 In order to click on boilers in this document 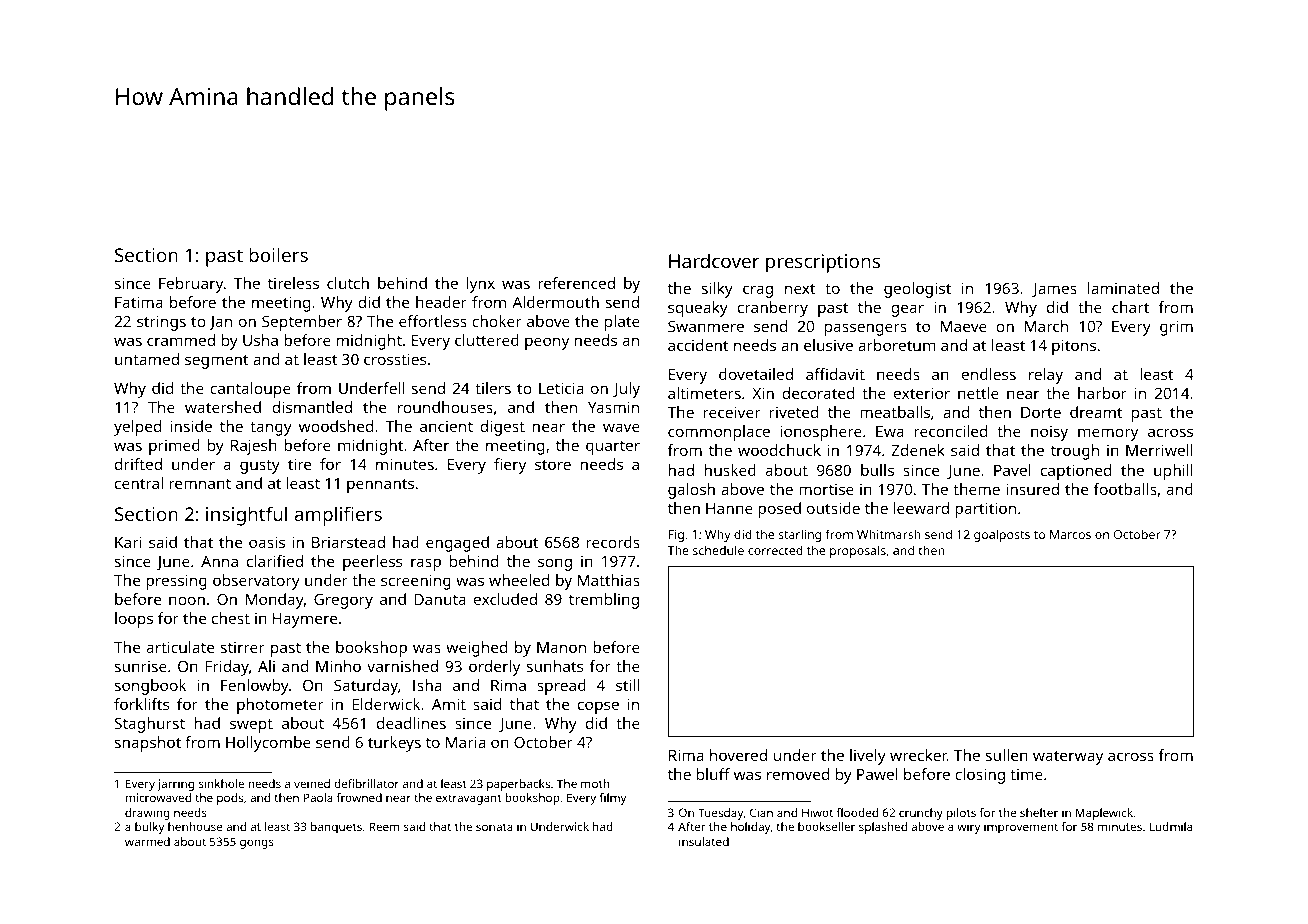, I will do `click(278, 254)`.
